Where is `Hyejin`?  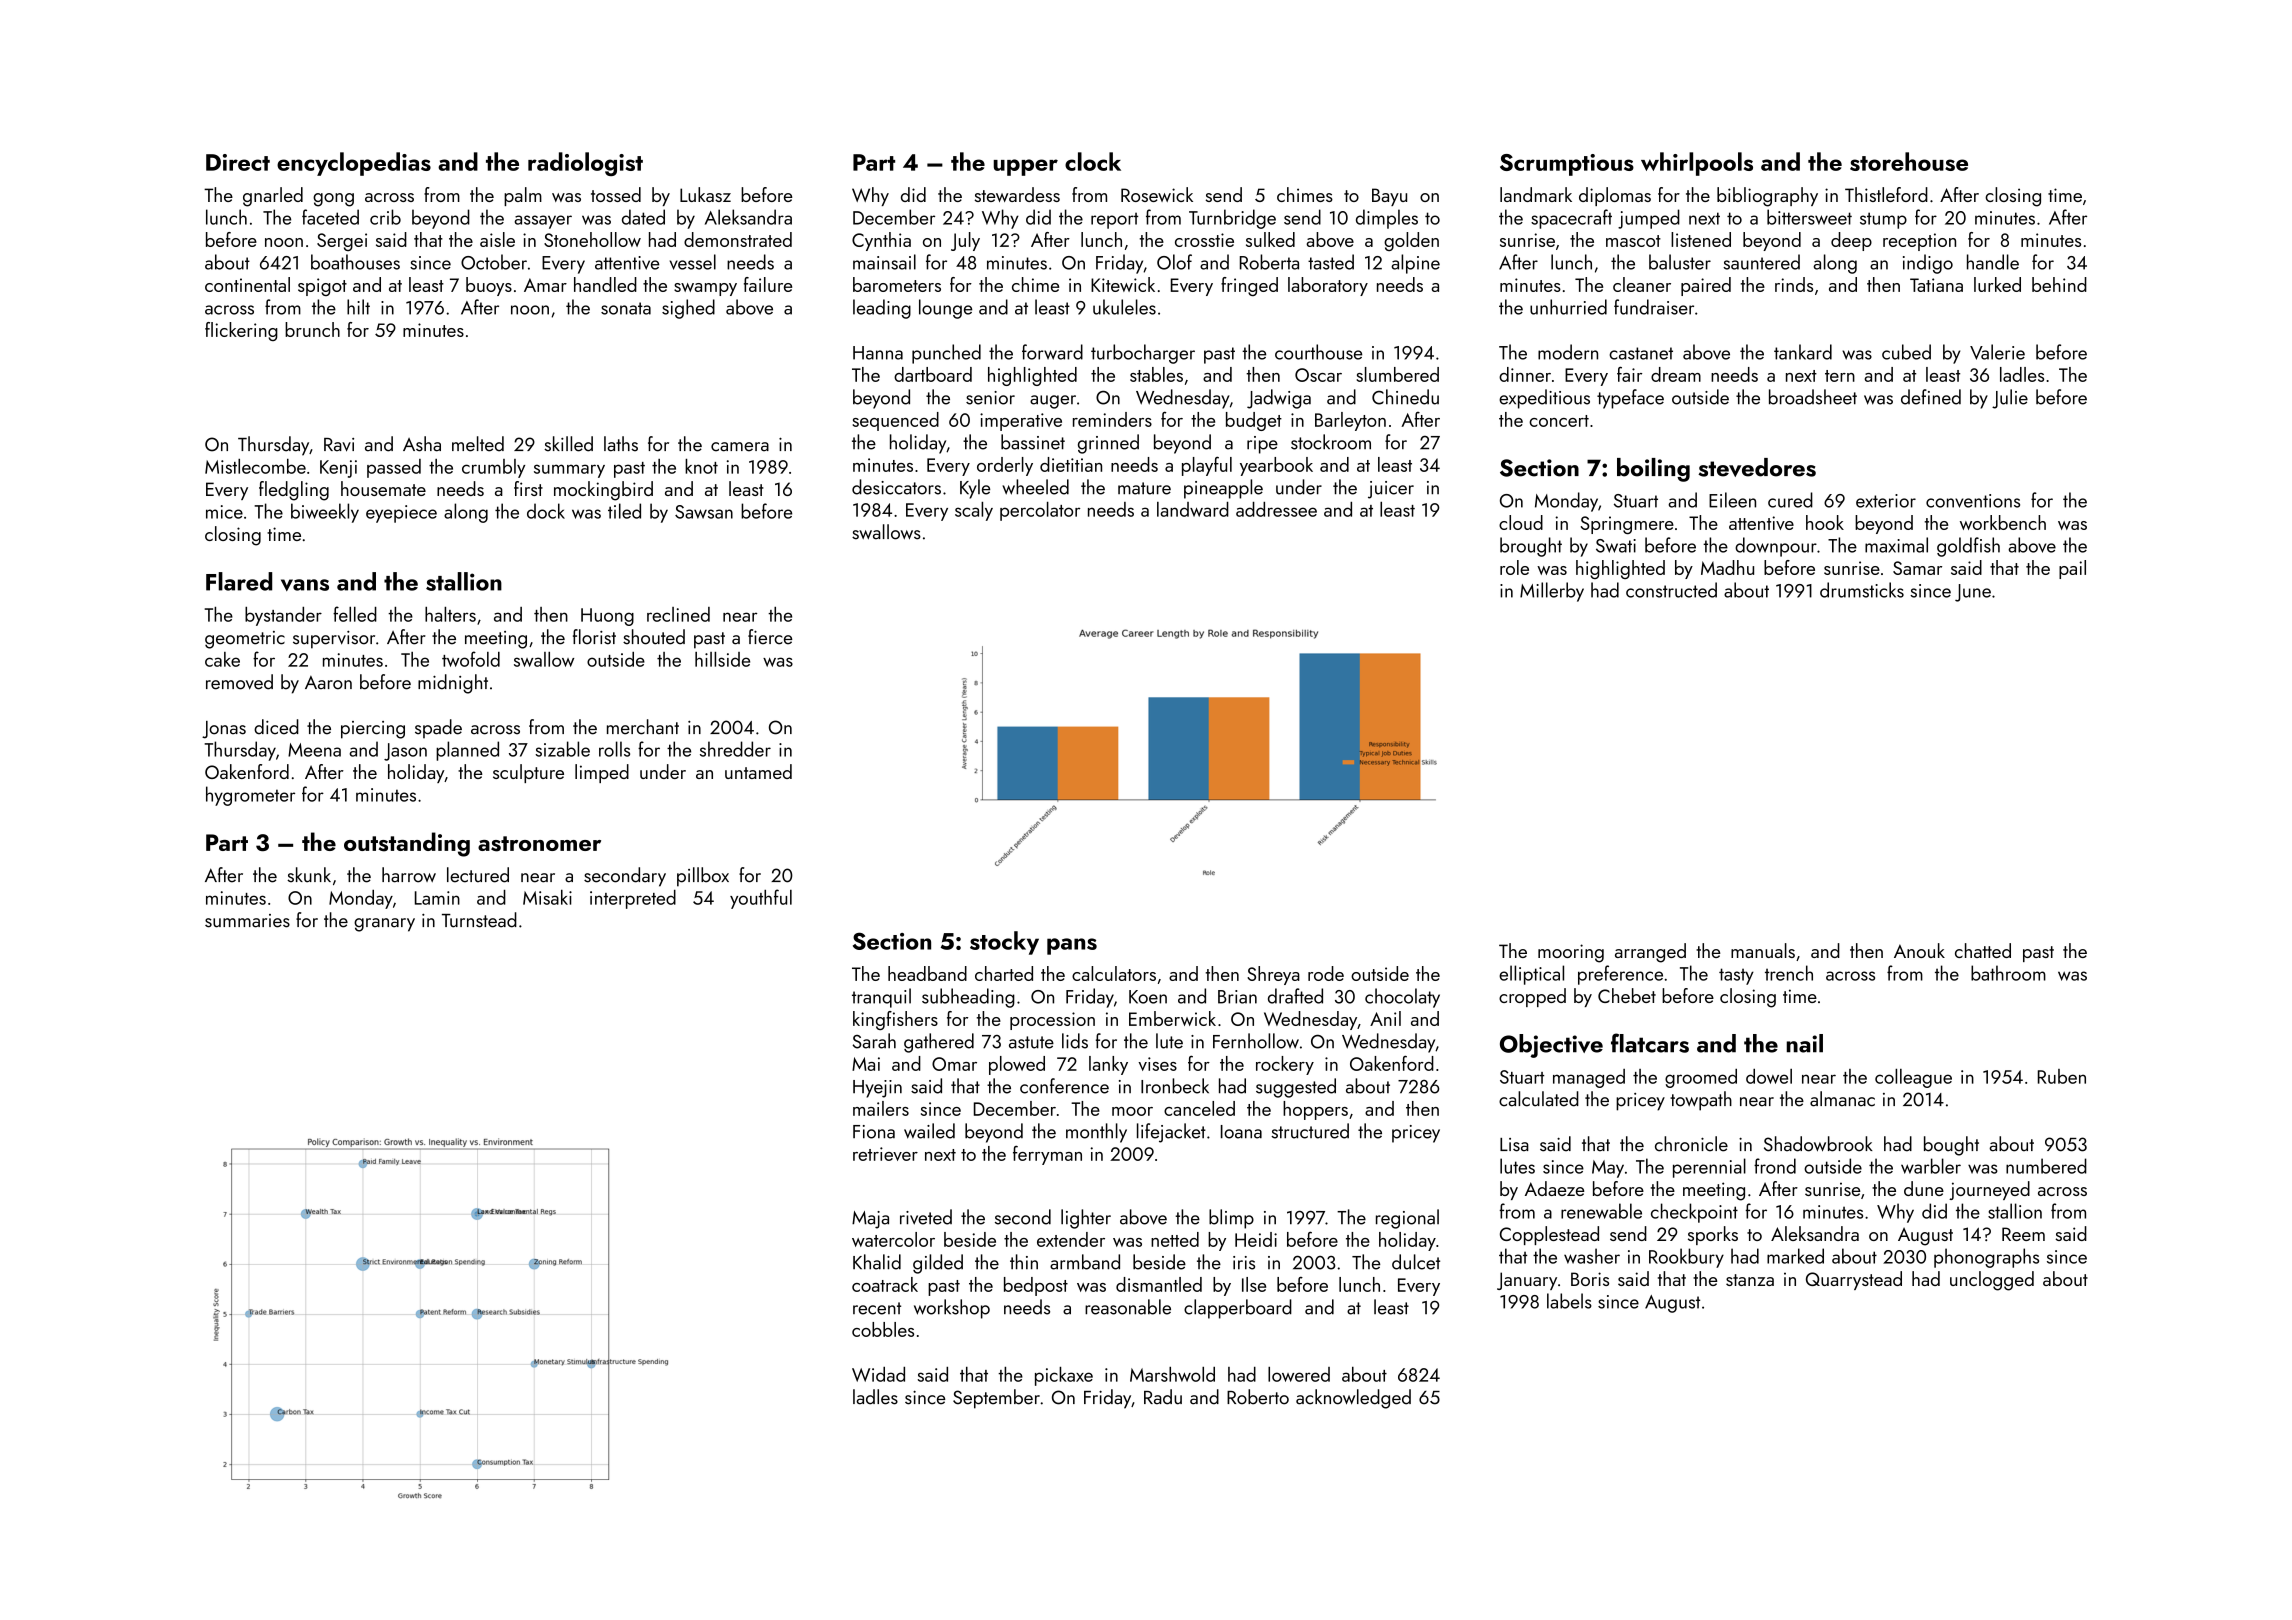
Hyejin is located at coordinates (877, 1089).
